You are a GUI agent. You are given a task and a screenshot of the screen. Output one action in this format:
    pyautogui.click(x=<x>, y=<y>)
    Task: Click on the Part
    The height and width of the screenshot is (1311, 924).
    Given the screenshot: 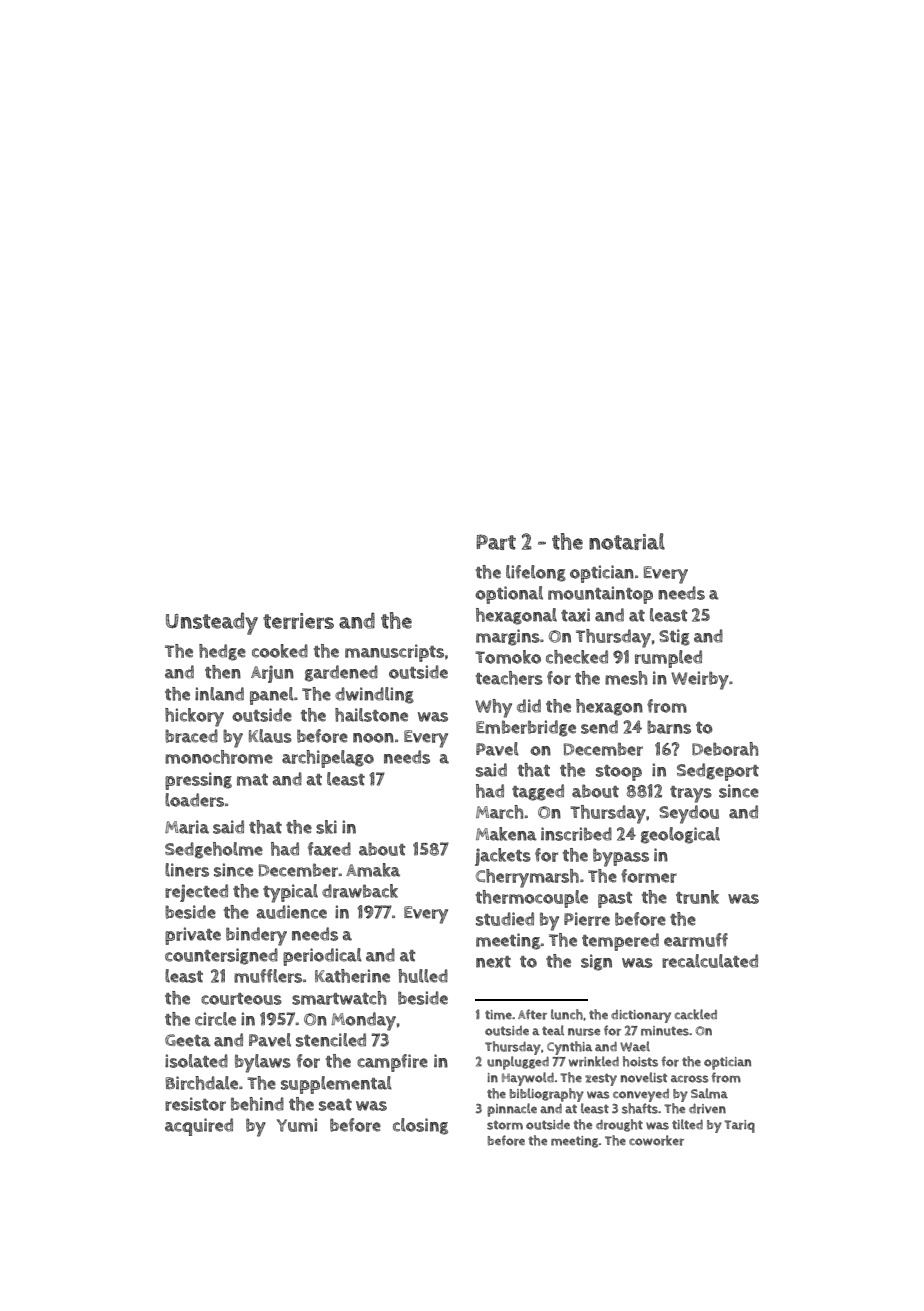 What is the action you would take?
    pyautogui.click(x=496, y=542)
